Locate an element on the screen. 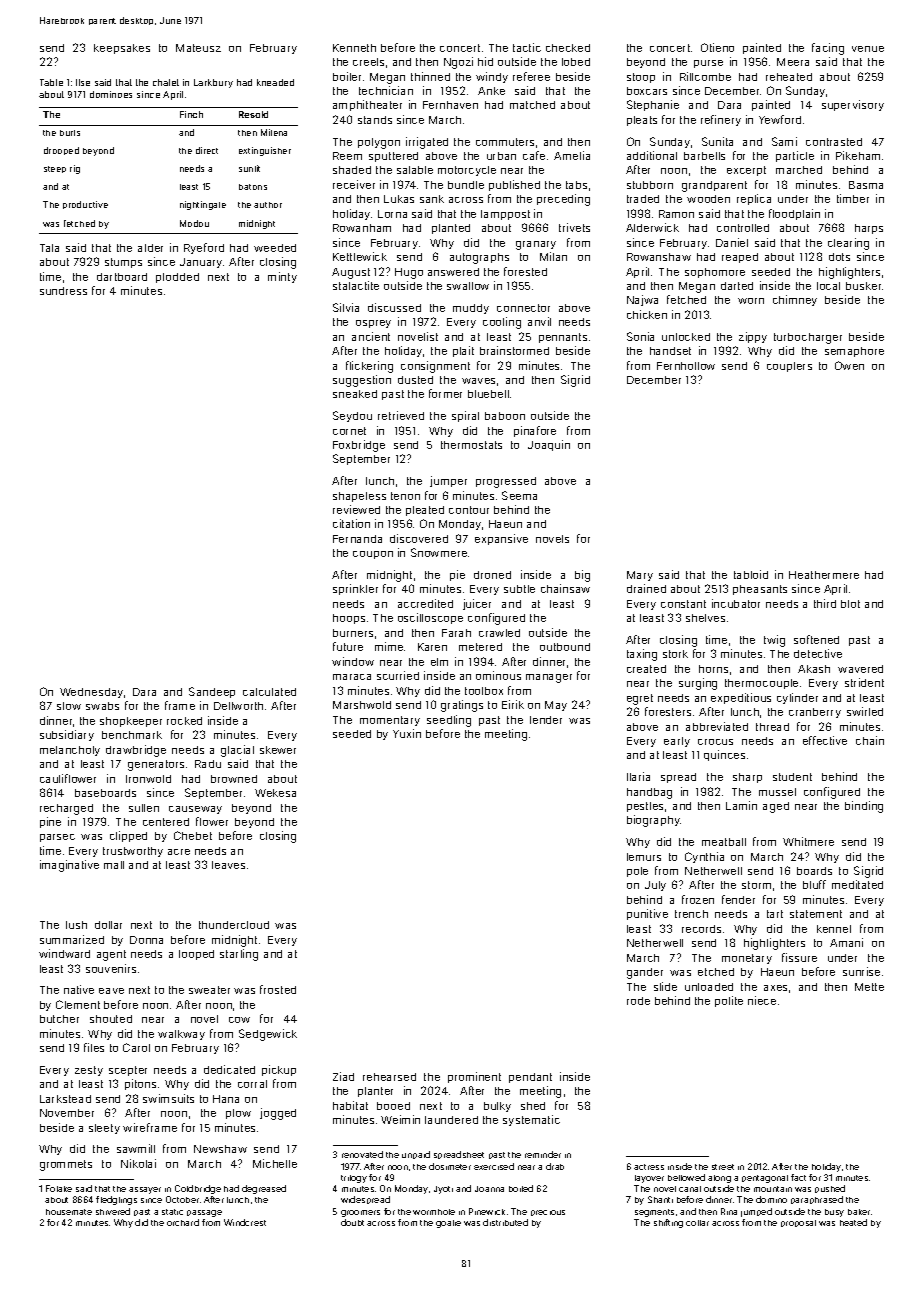 This screenshot has width=924, height=1308. proposal is located at coordinates (798, 1223).
